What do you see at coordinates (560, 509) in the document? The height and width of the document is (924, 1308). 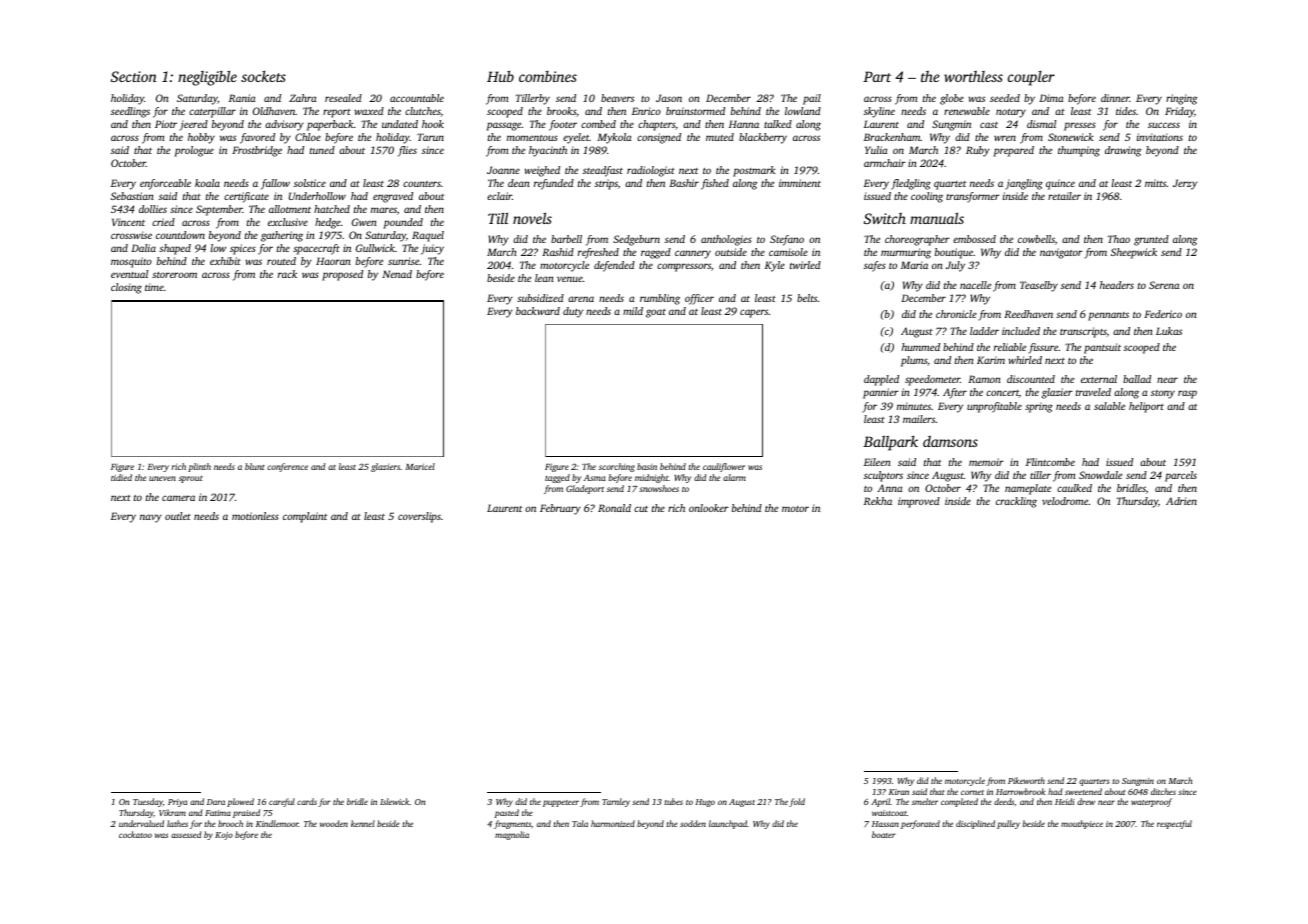 I see `February` at bounding box center [560, 509].
